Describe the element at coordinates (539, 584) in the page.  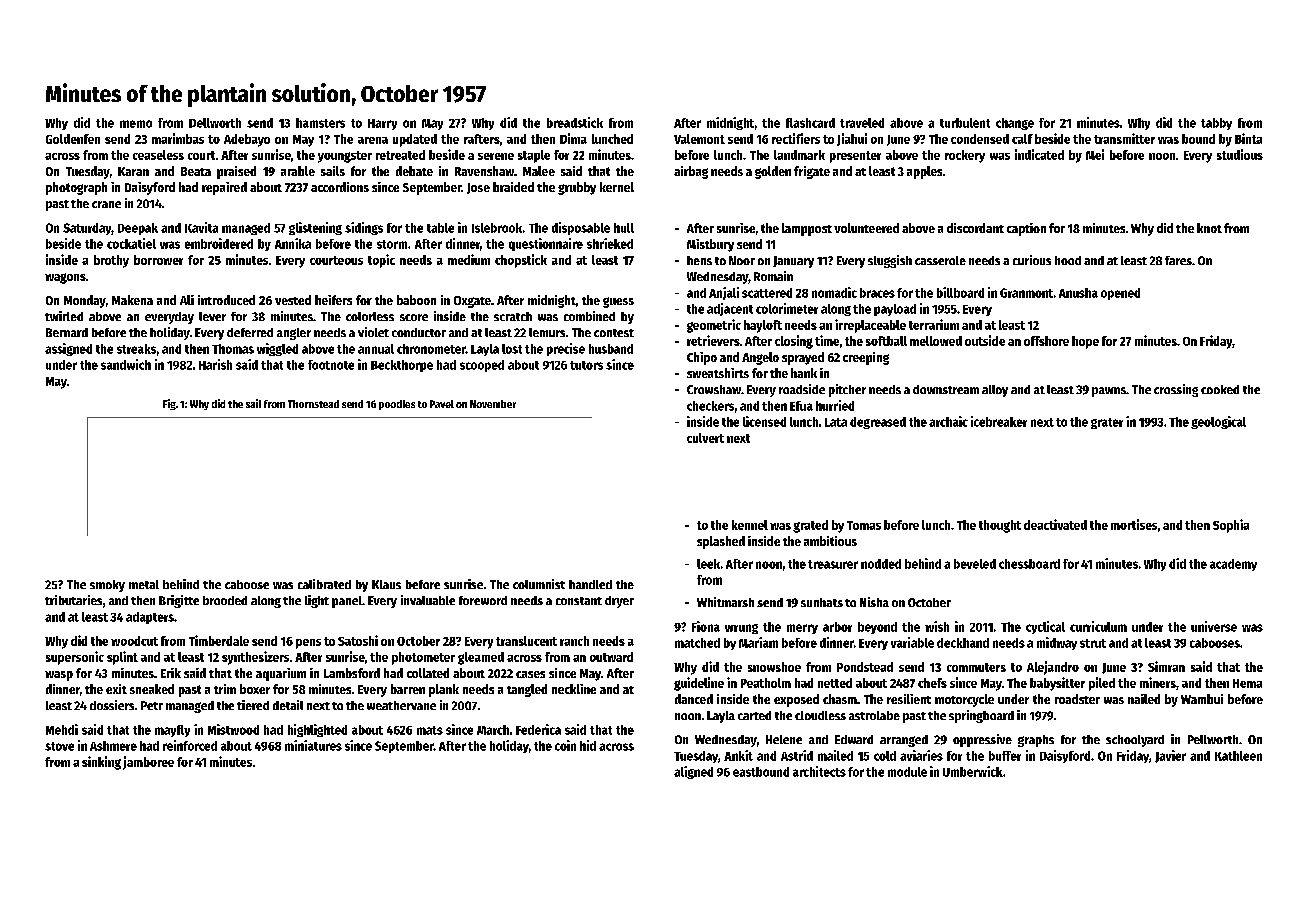
I see `columnist` at that location.
